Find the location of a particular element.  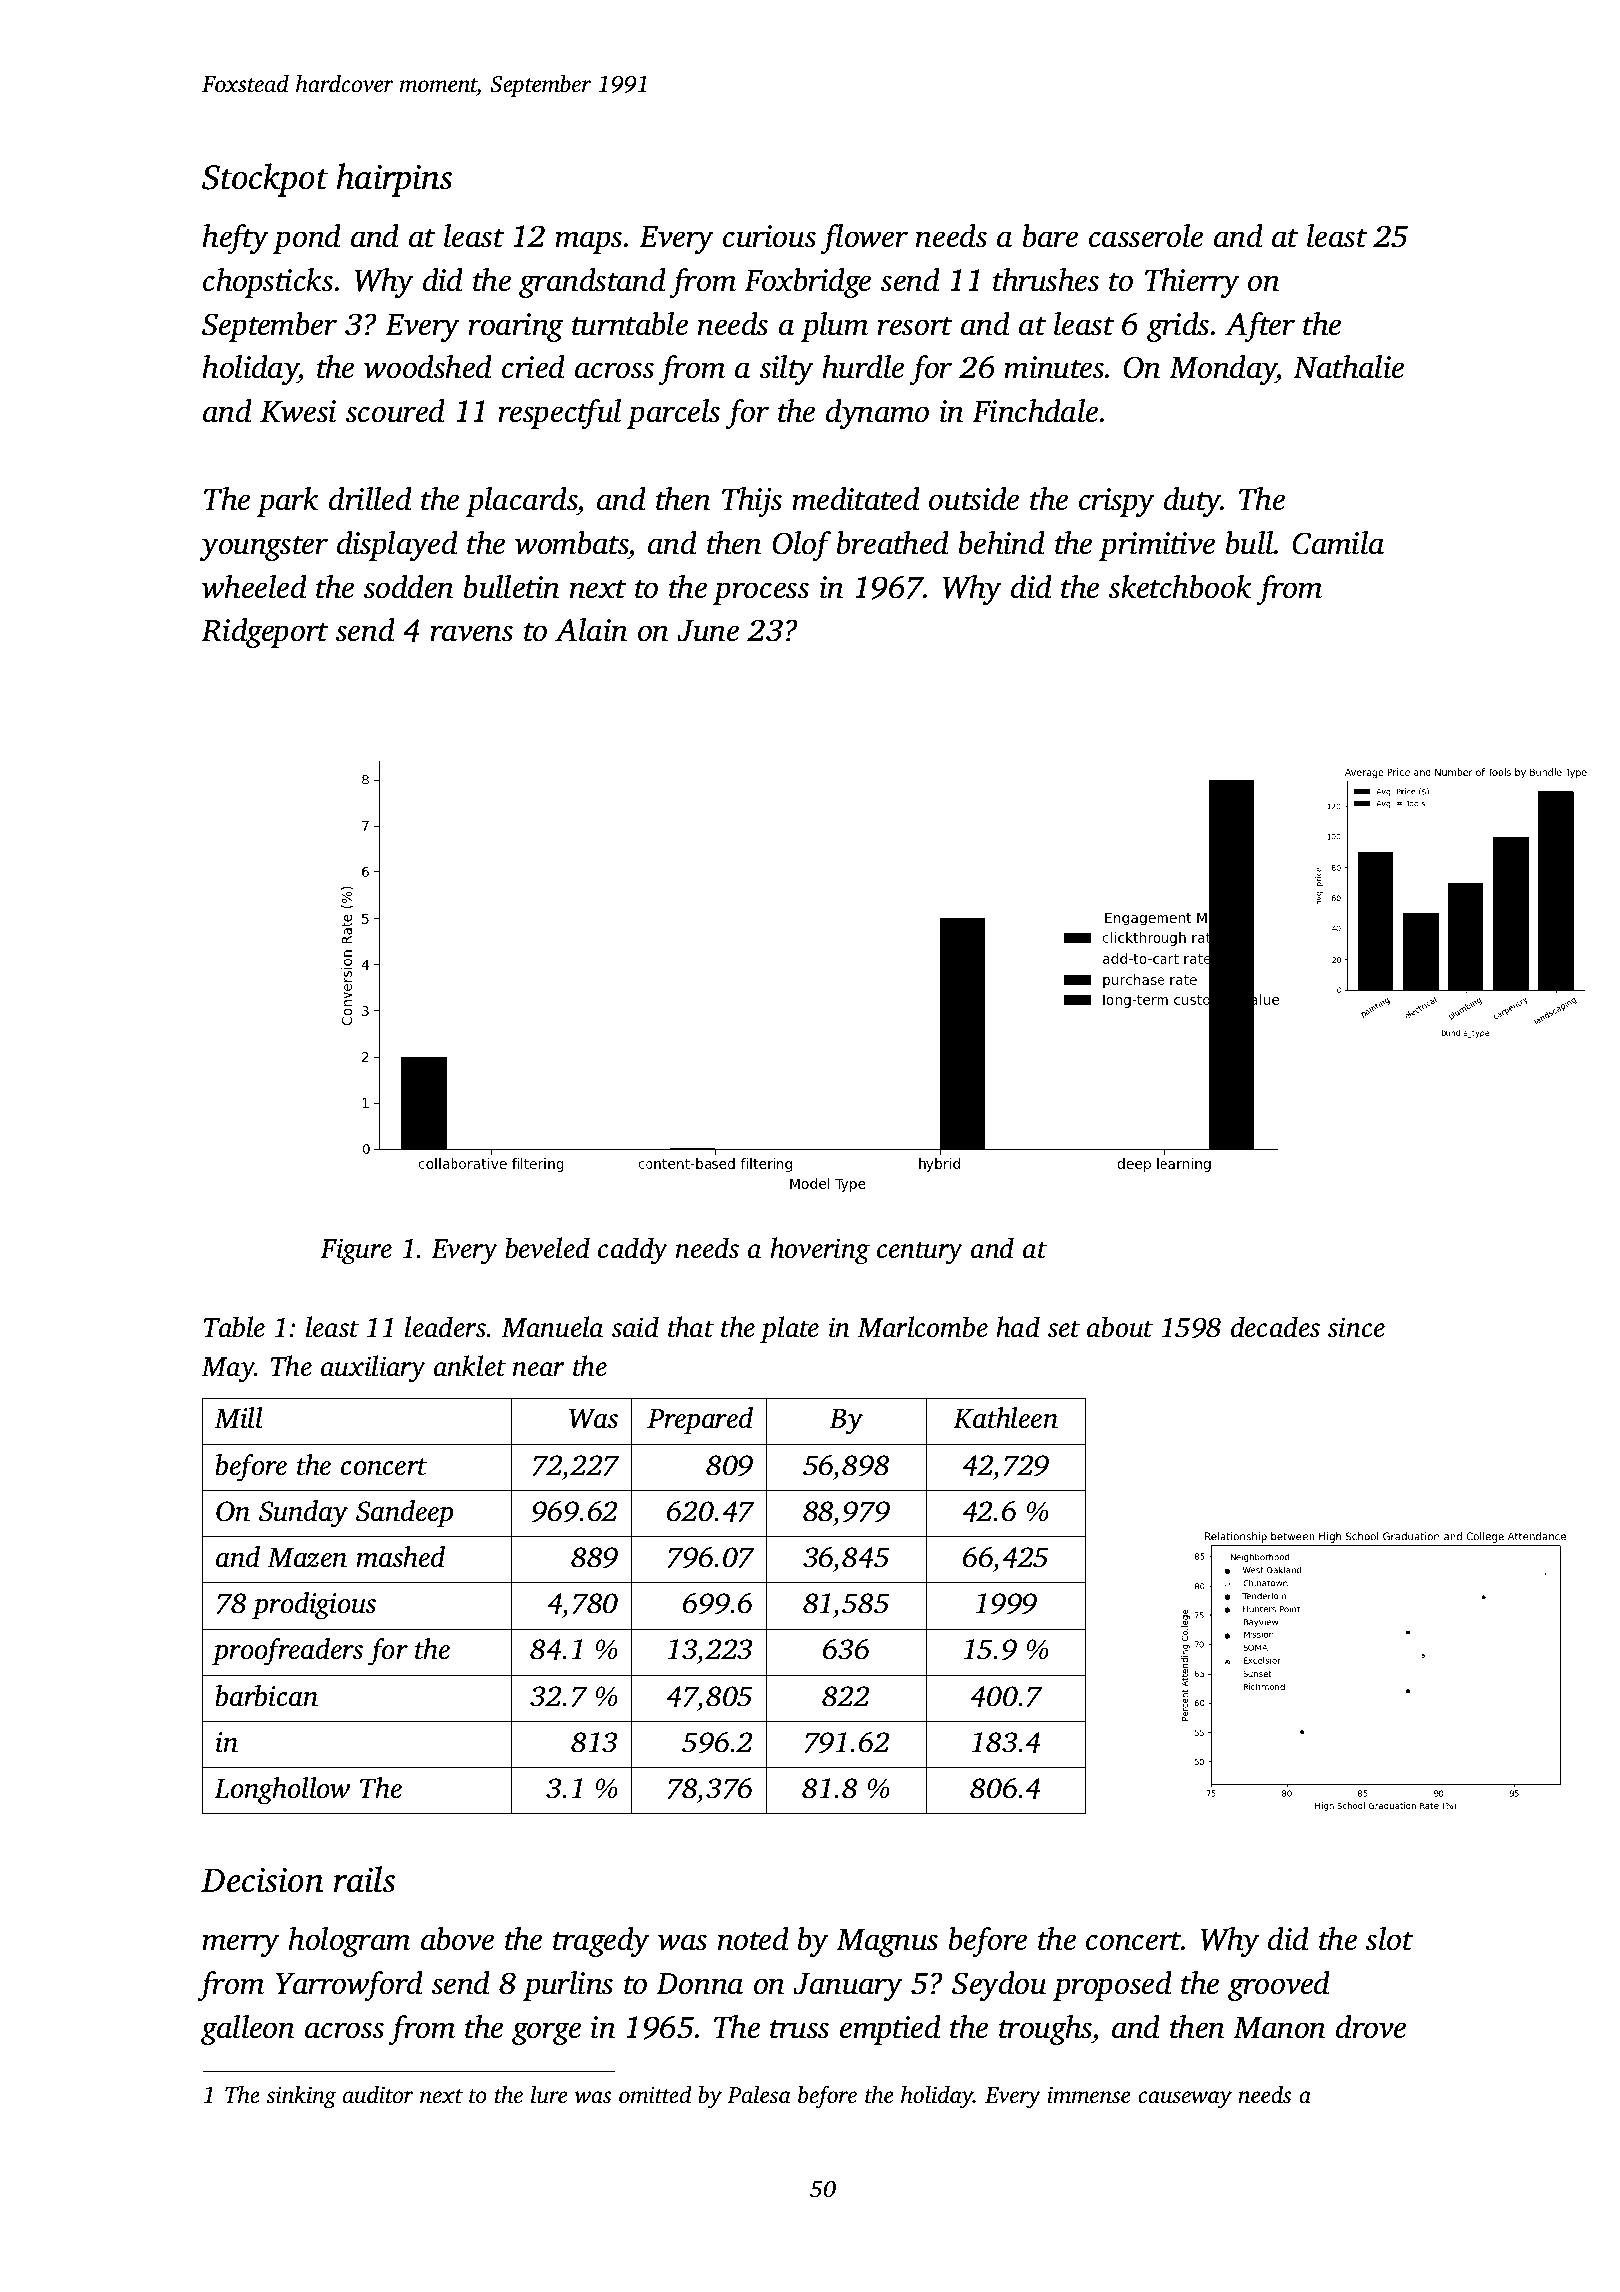

wombats is located at coordinates (572, 543).
